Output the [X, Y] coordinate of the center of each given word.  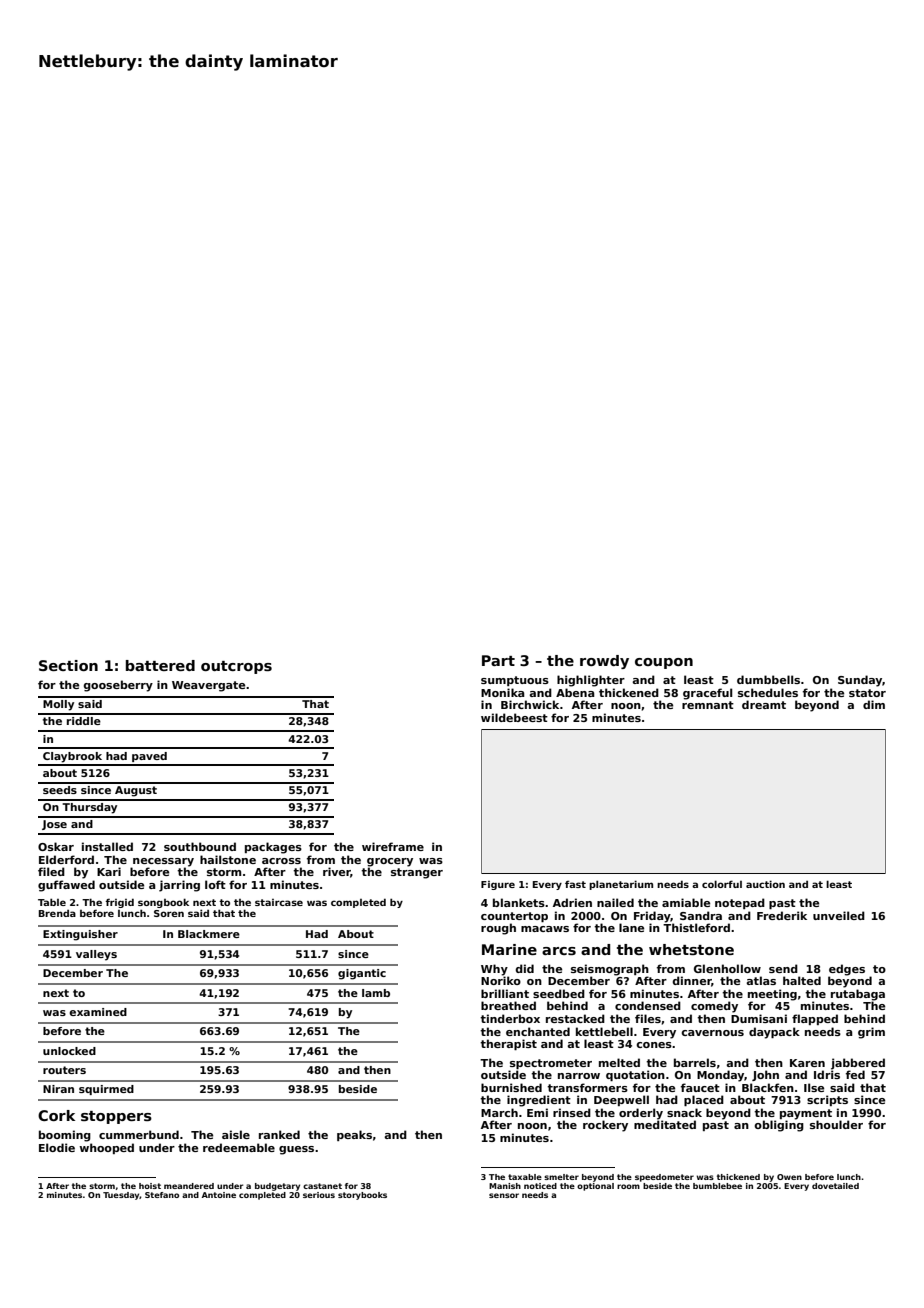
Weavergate [208, 686]
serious [319, 1195]
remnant [708, 705]
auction [765, 884]
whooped [106, 1148]
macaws [545, 929]
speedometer [664, 1178]
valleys [96, 955]
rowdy [604, 662]
